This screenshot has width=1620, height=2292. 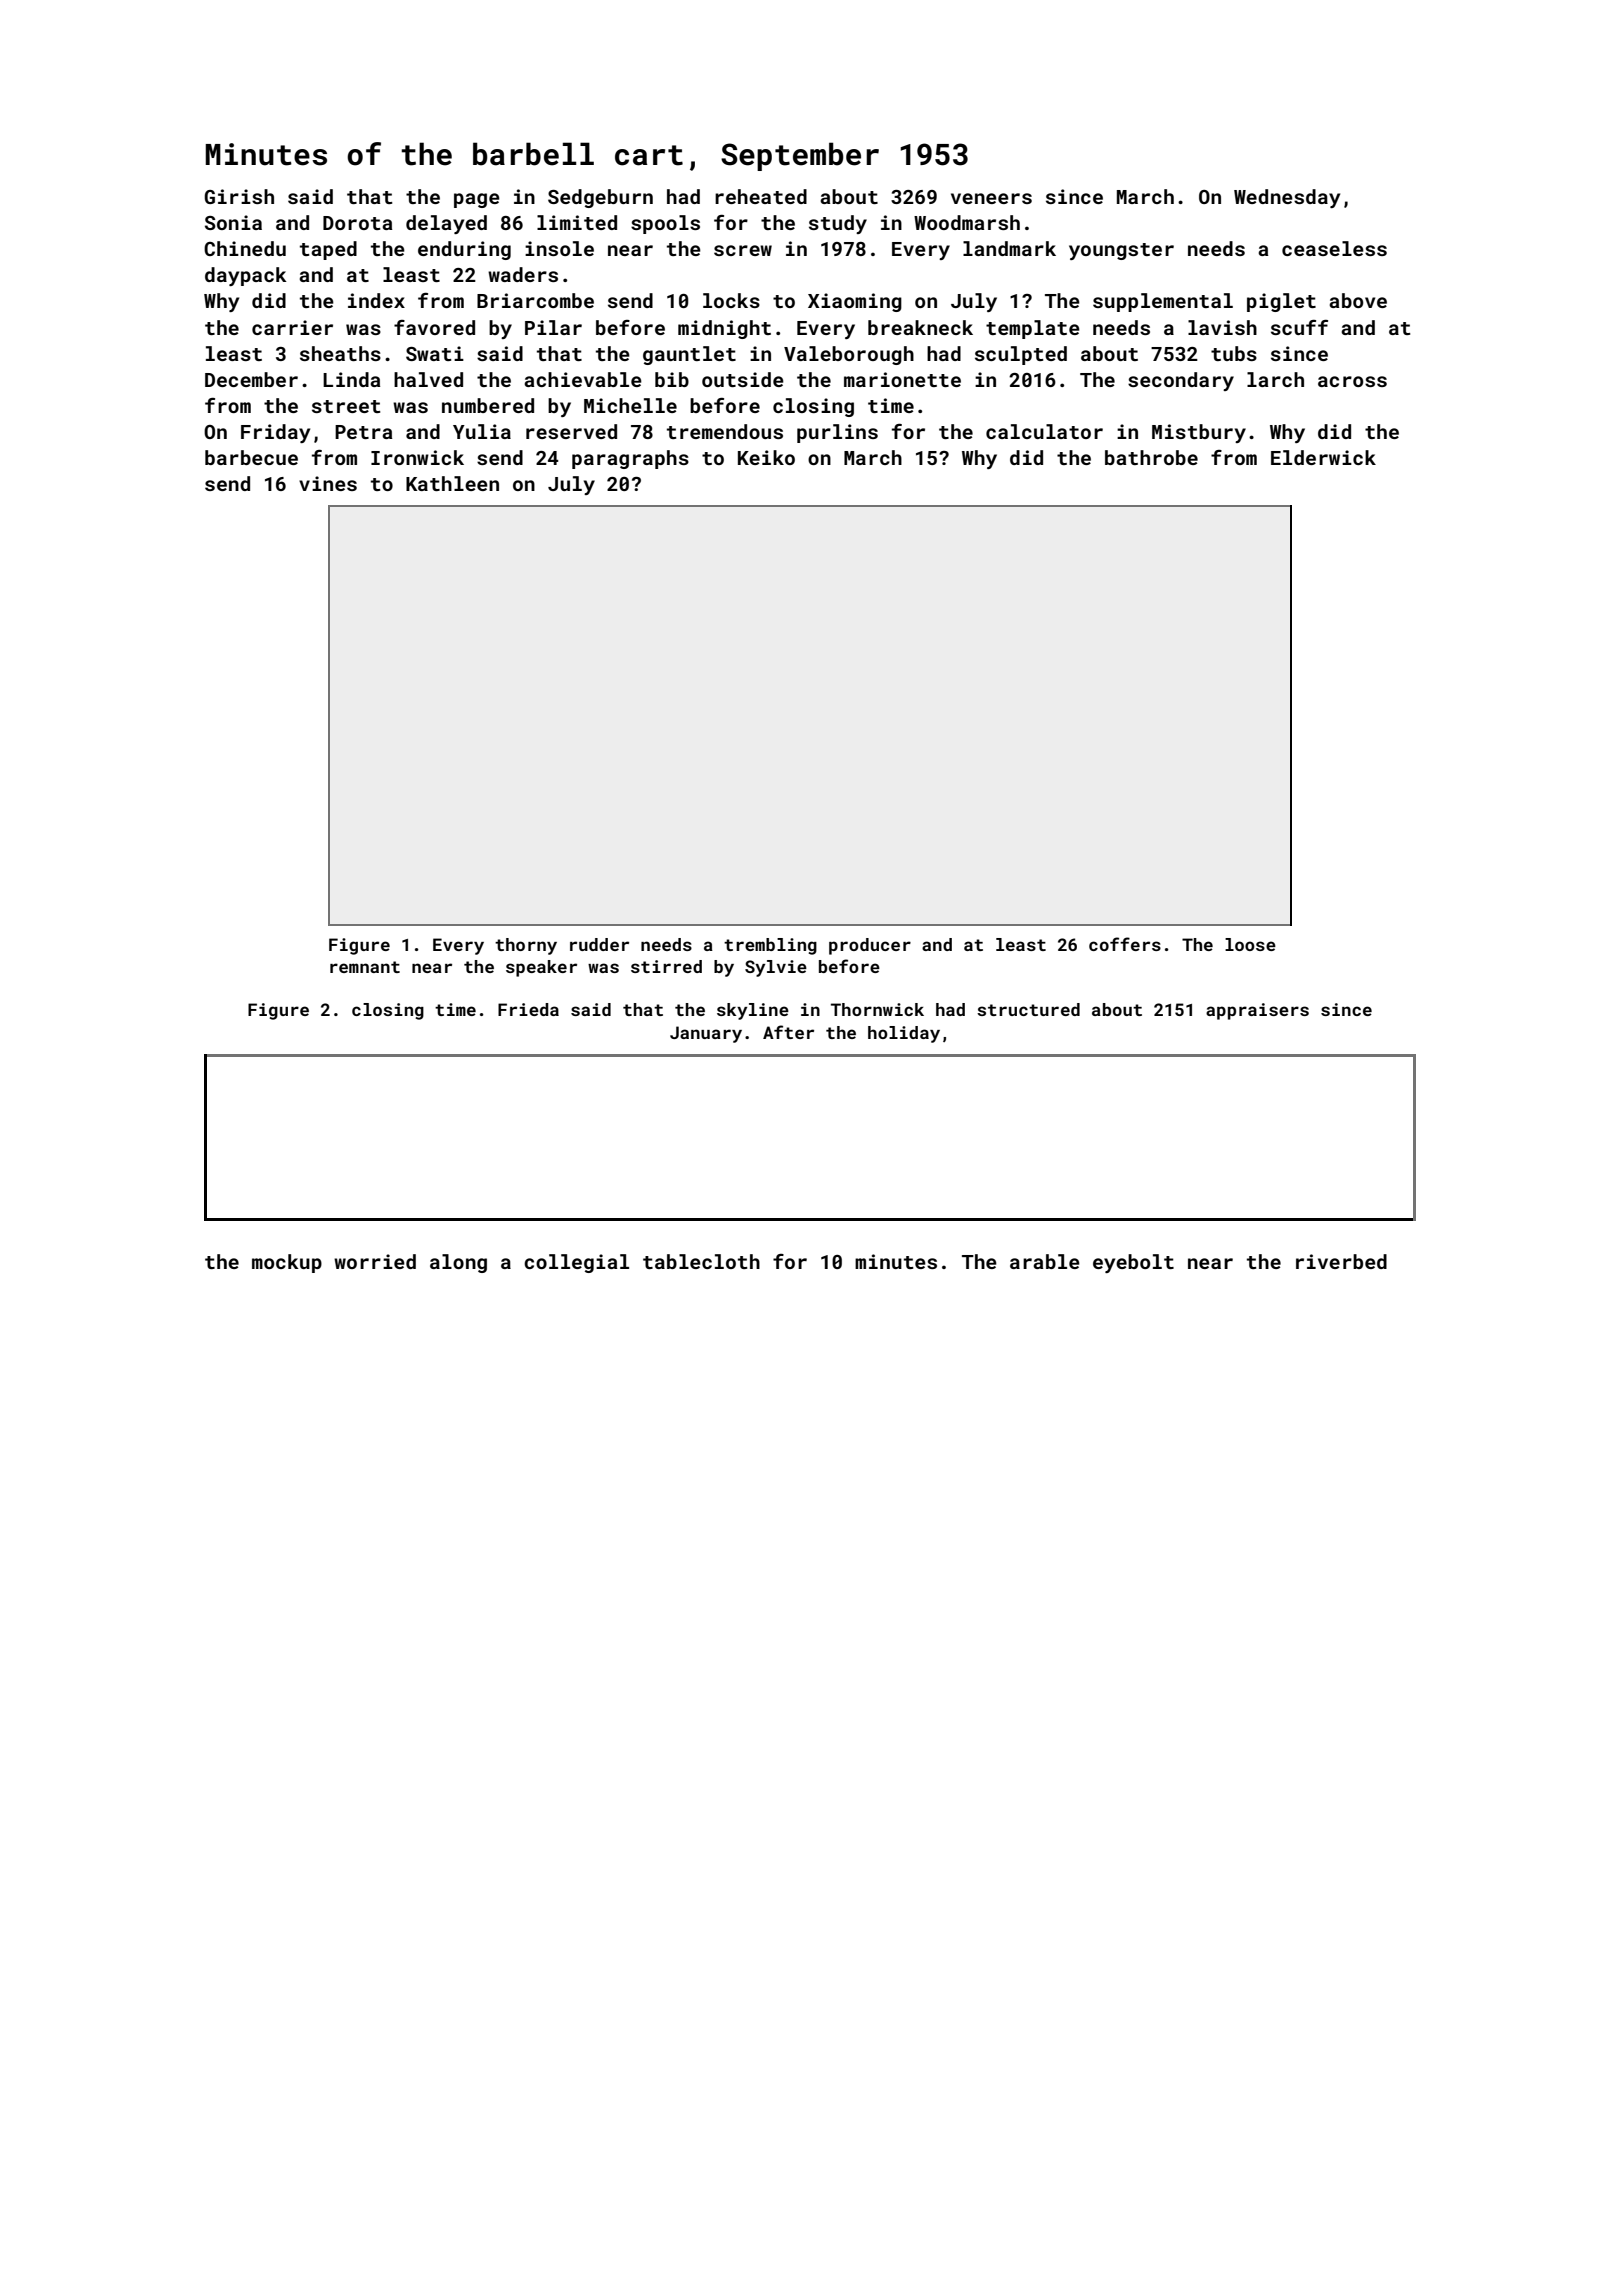 What do you see at coordinates (701, 1261) in the screenshot?
I see `tablecloth` at bounding box center [701, 1261].
